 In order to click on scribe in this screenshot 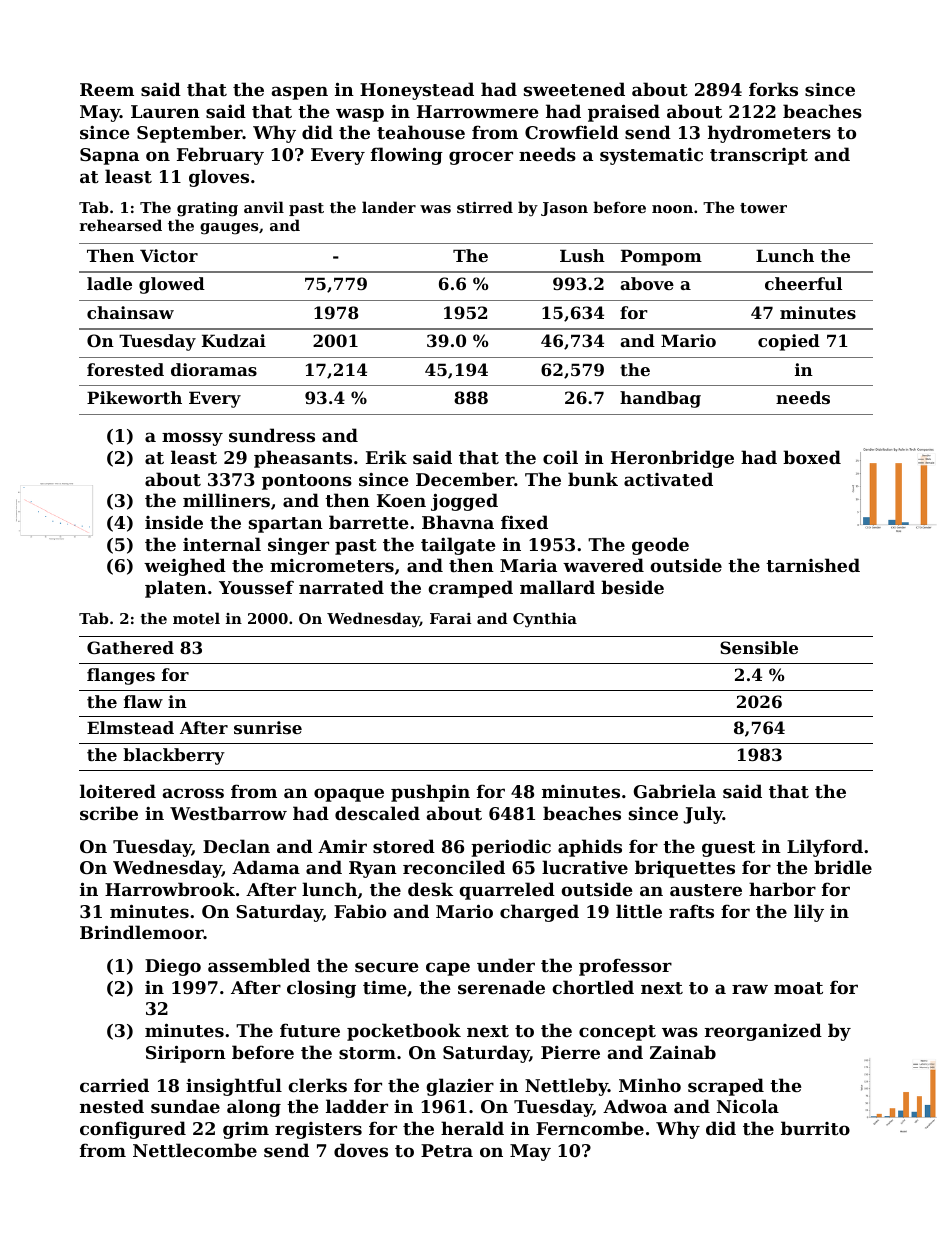, I will do `click(109, 813)`.
